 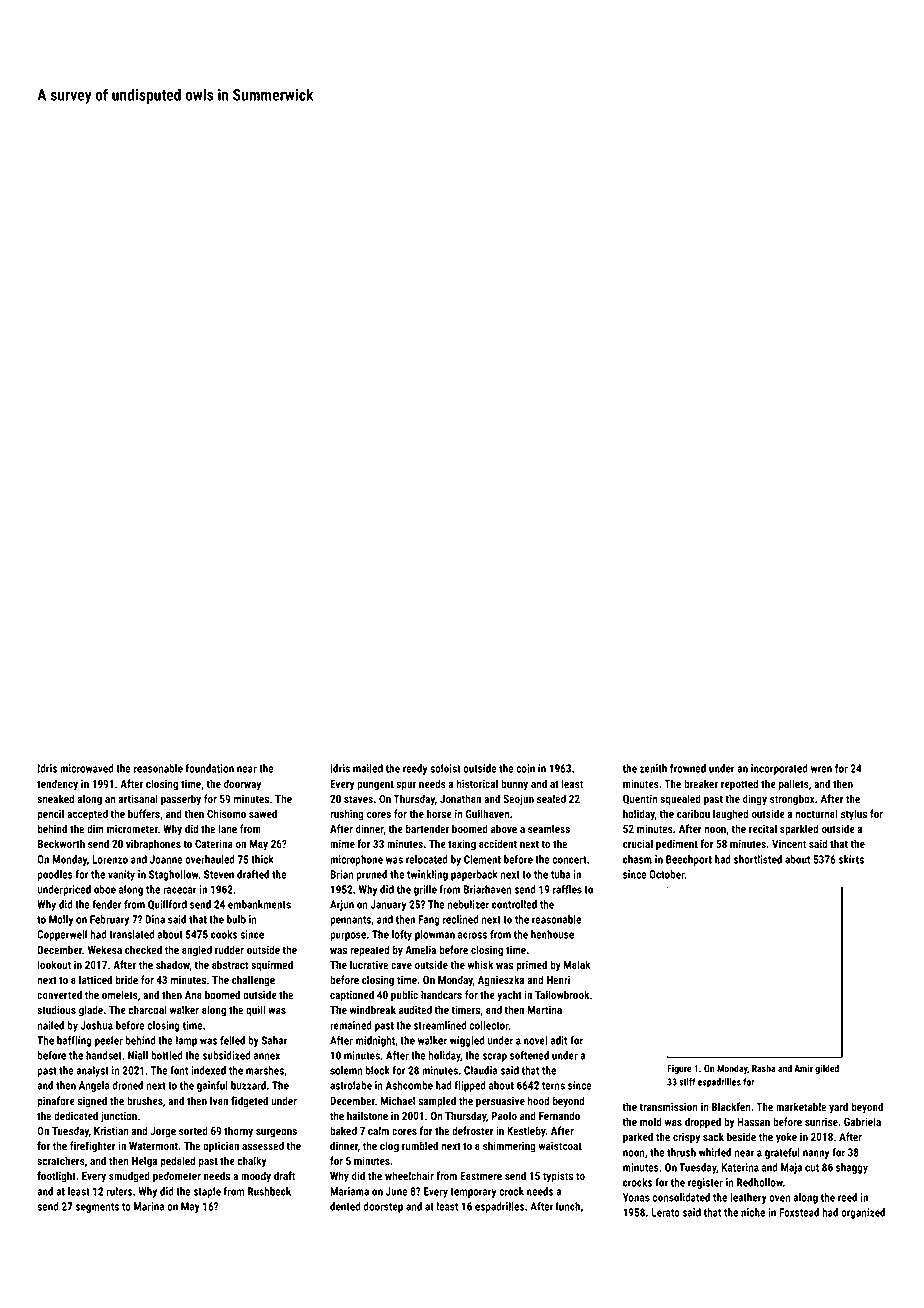 I want to click on rulers, so click(x=119, y=1191).
